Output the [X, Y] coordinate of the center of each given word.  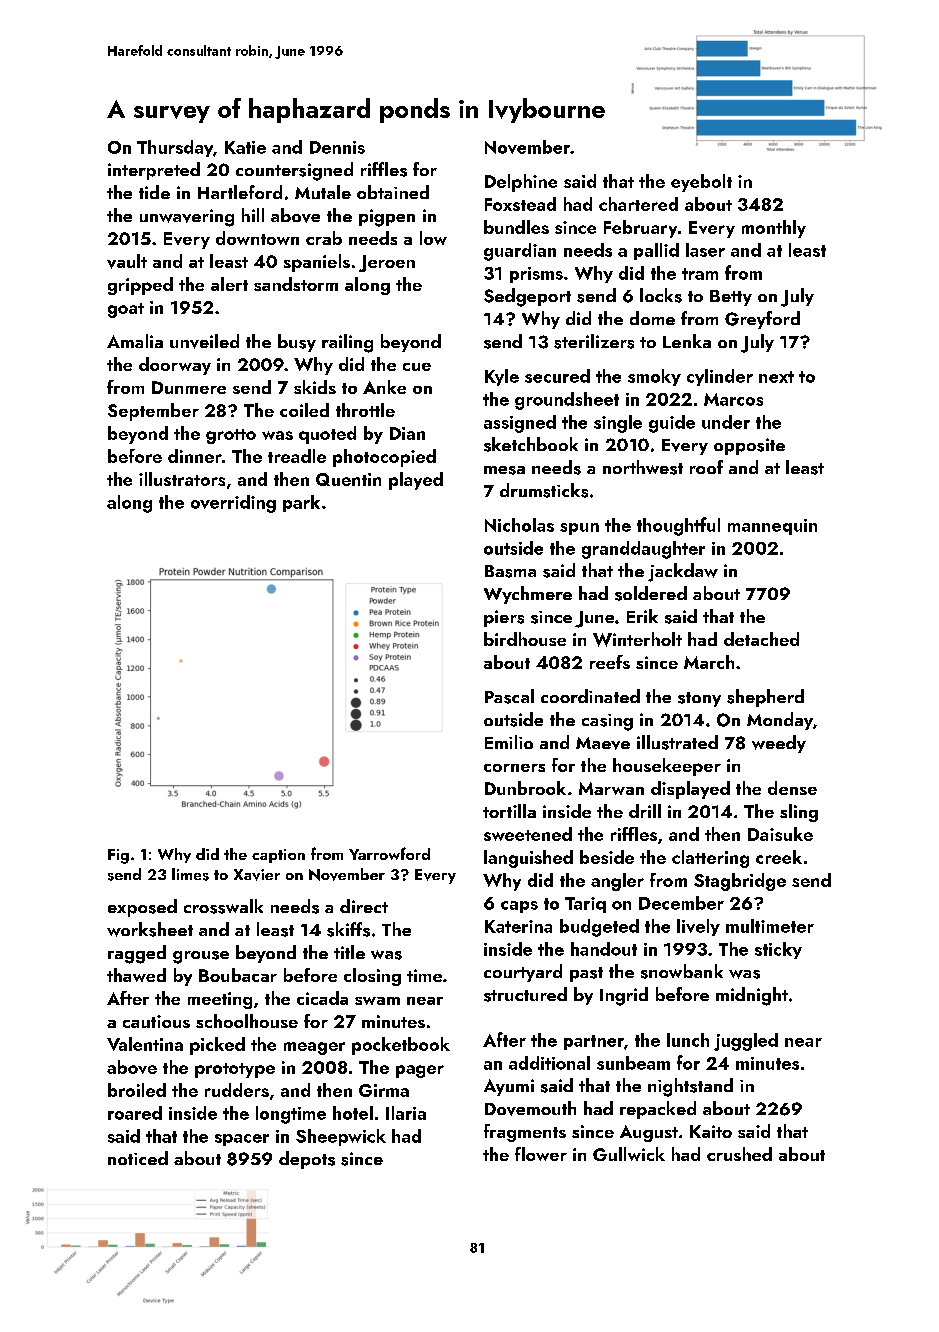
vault [127, 261]
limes [190, 874]
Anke [384, 387]
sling [799, 813]
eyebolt [701, 183]
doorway [175, 366]
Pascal [509, 696]
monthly [774, 229]
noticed [138, 1158]
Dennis [337, 147]
